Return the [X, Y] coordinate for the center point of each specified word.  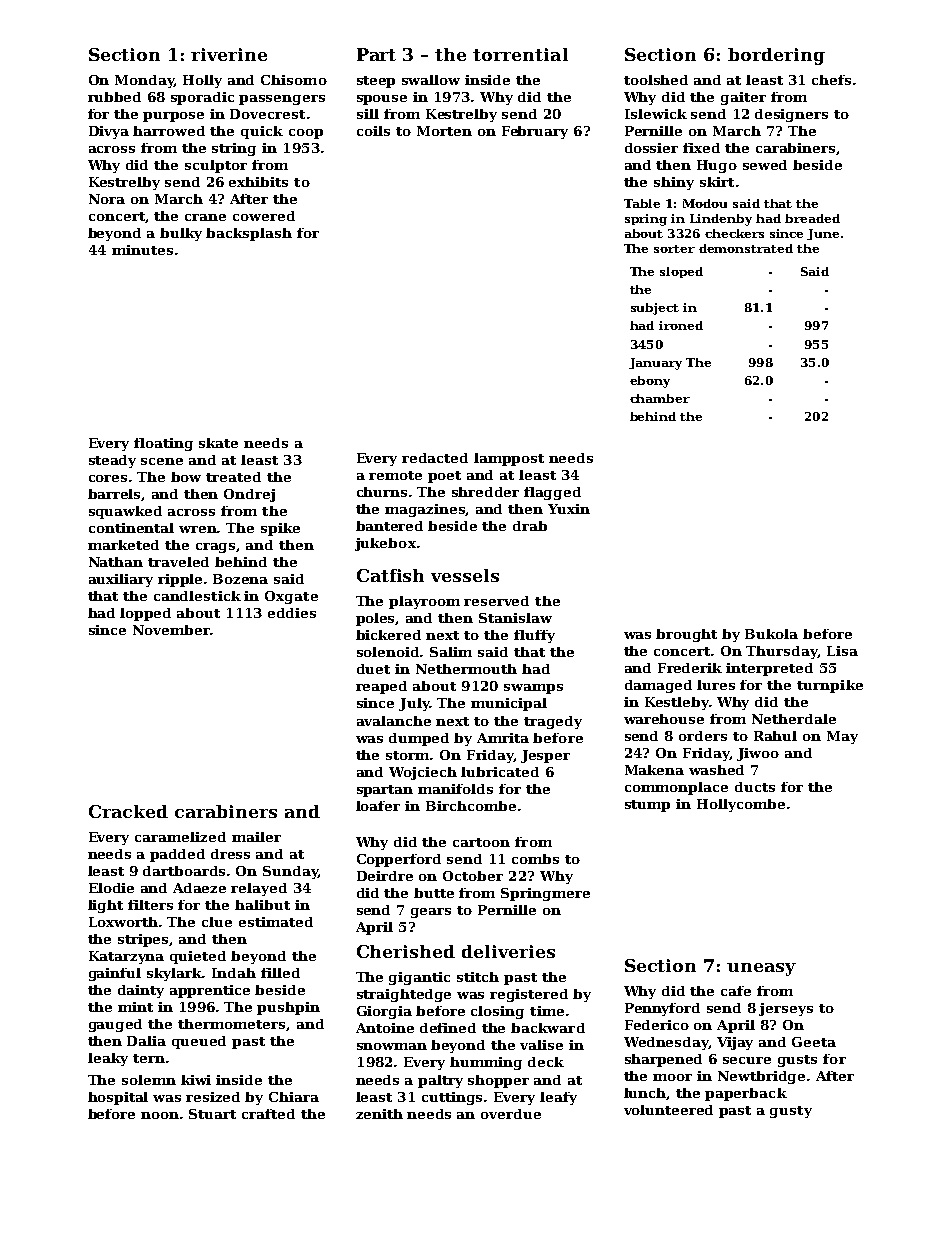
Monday [144, 81]
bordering [776, 56]
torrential [520, 54]
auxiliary [121, 580]
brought [686, 635]
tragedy [553, 722]
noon [160, 1115]
